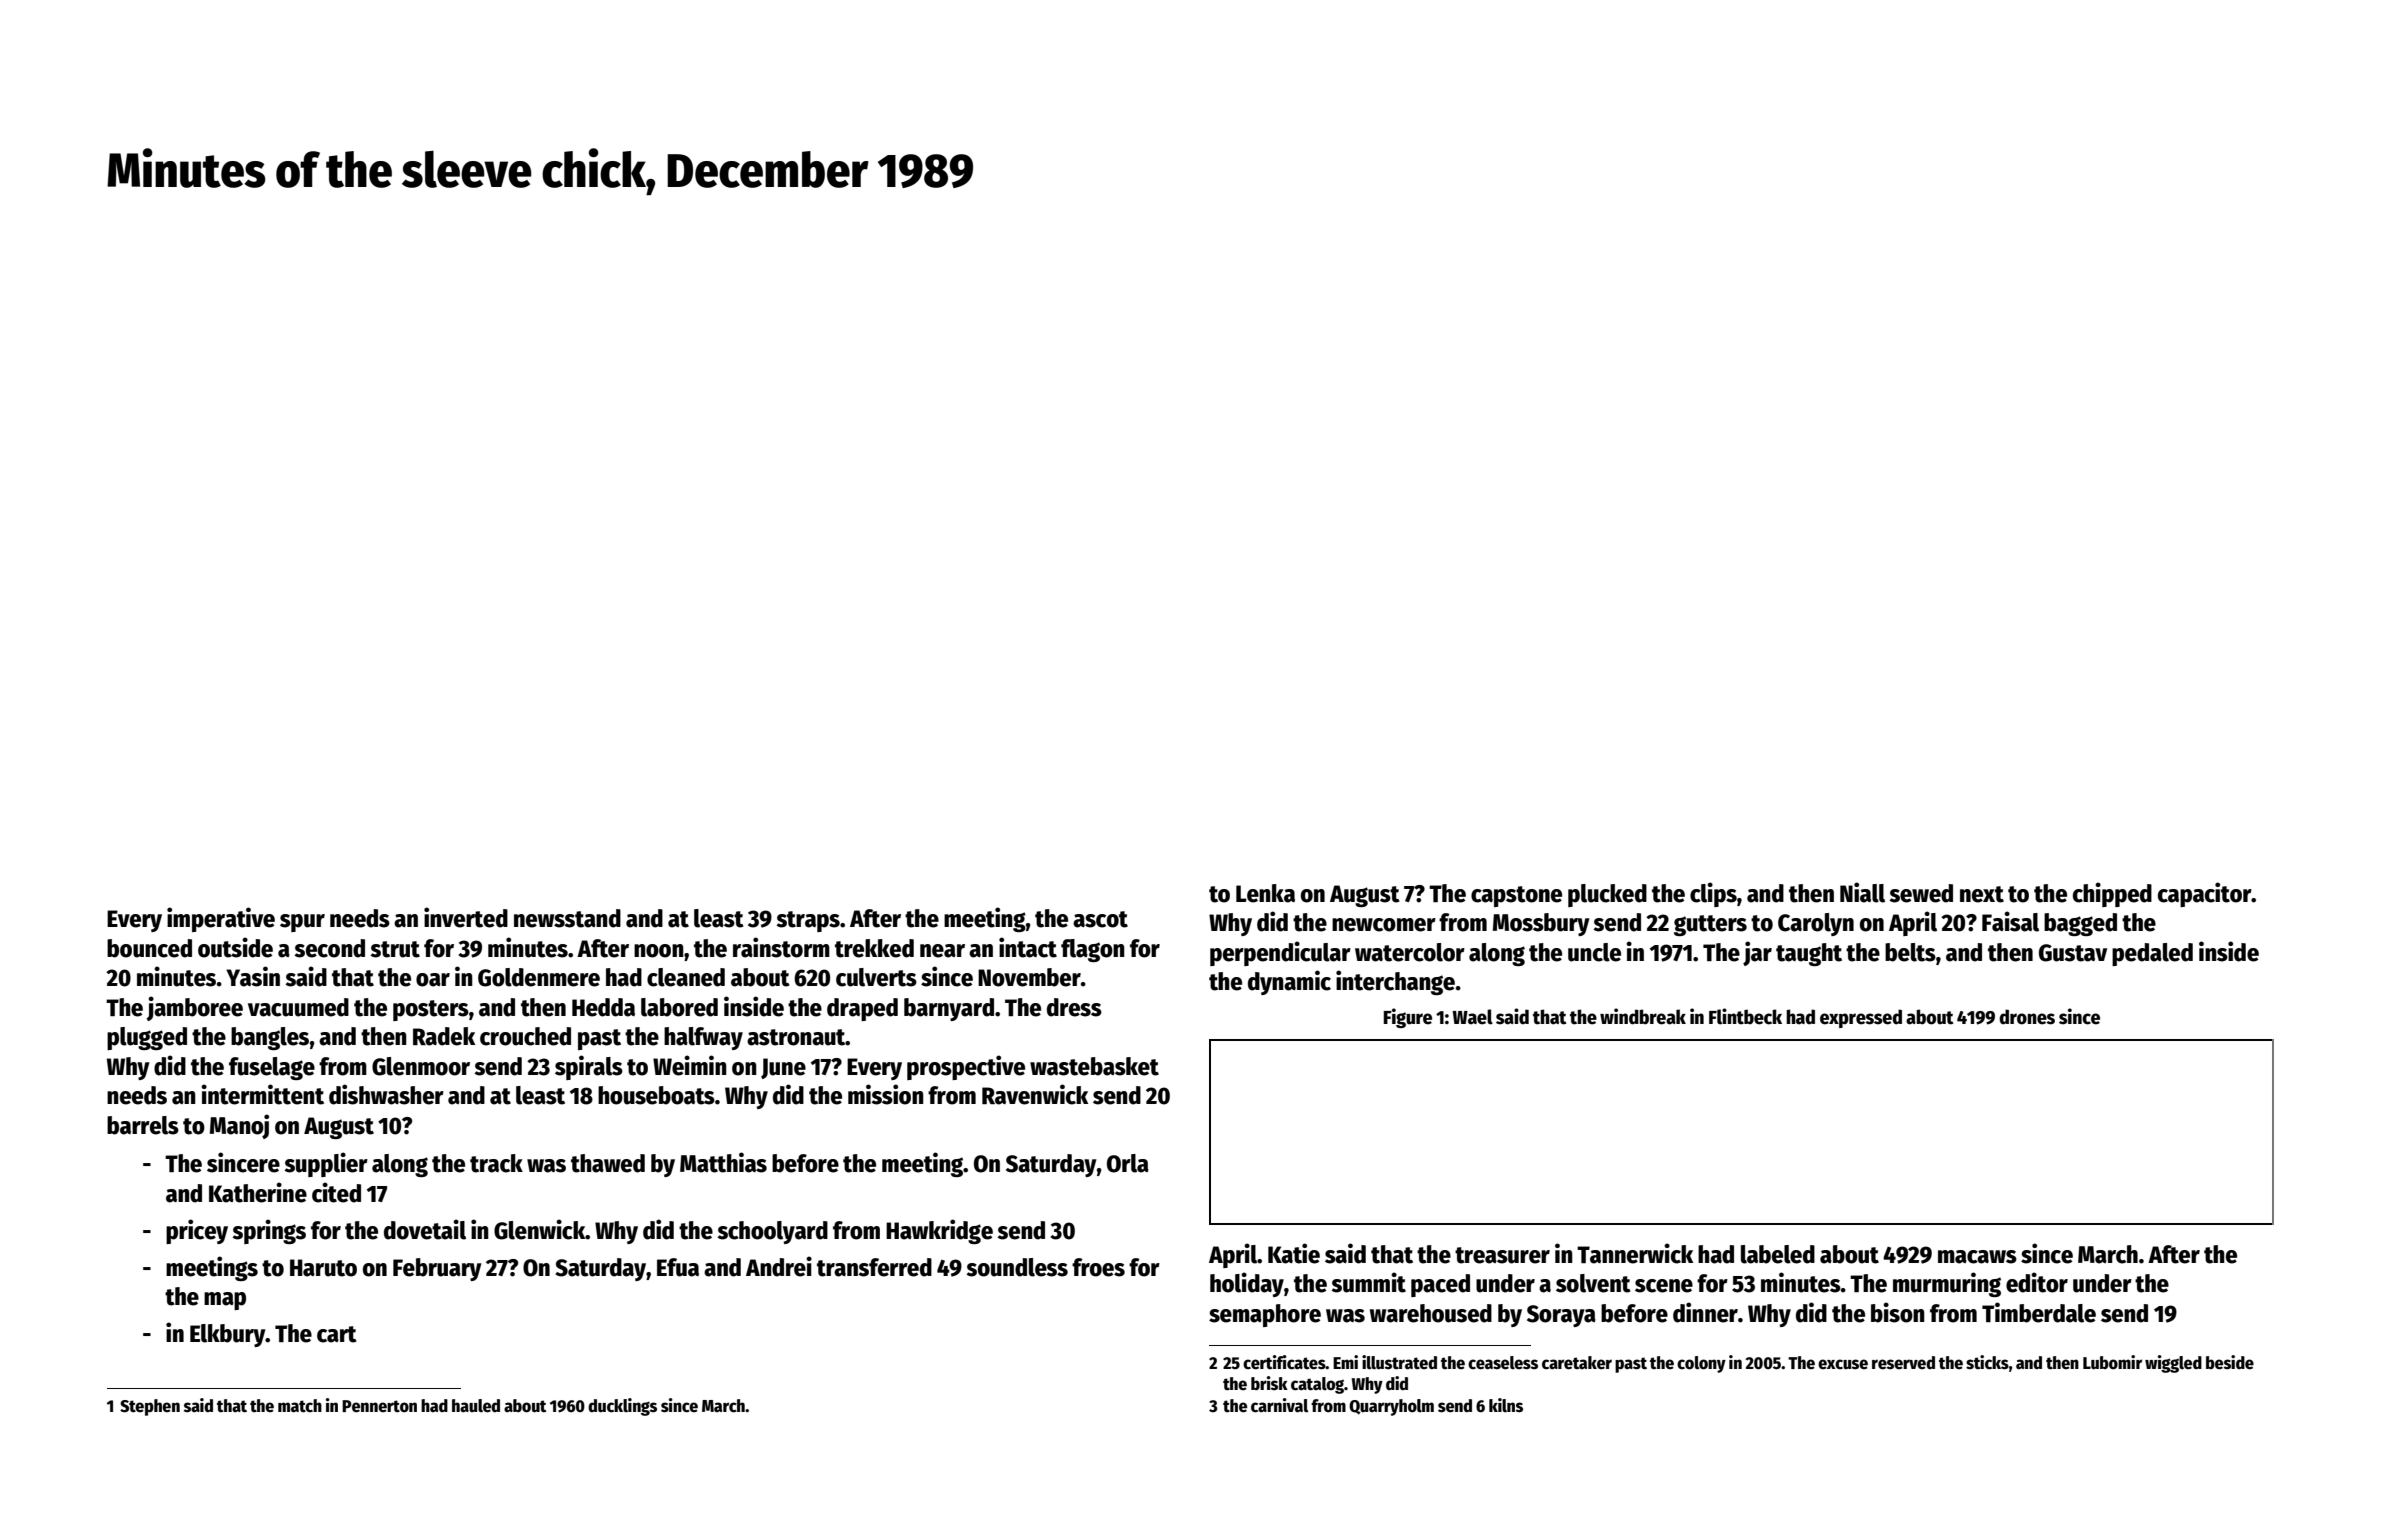  I want to click on drones, so click(2027, 1017).
